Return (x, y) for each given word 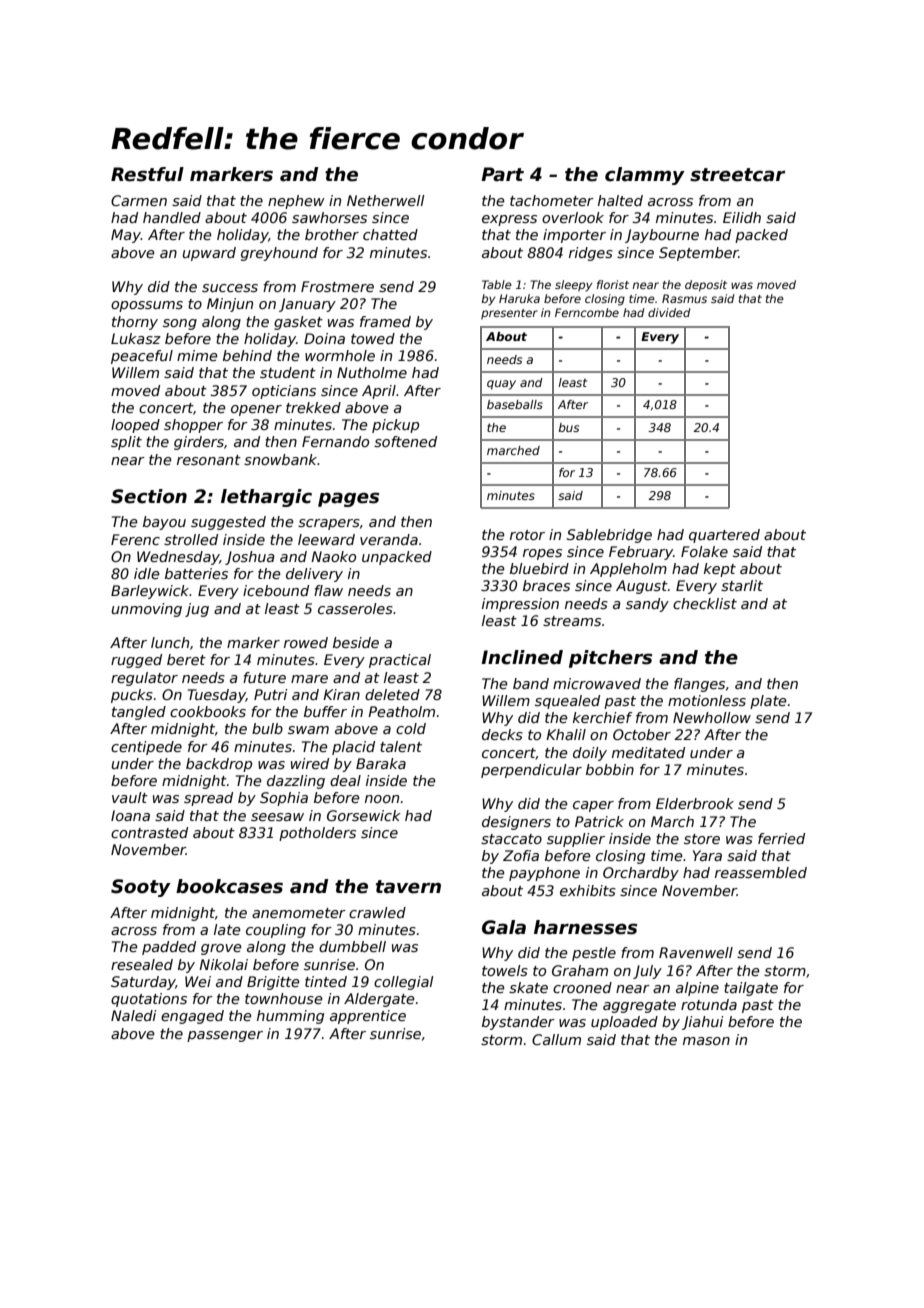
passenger (225, 1036)
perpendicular (531, 771)
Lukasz (136, 338)
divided (669, 312)
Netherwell (386, 200)
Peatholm (401, 711)
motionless (707, 700)
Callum (556, 1039)
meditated (648, 752)
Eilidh (742, 217)
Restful (147, 174)
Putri (271, 694)
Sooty (141, 888)
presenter (509, 314)
